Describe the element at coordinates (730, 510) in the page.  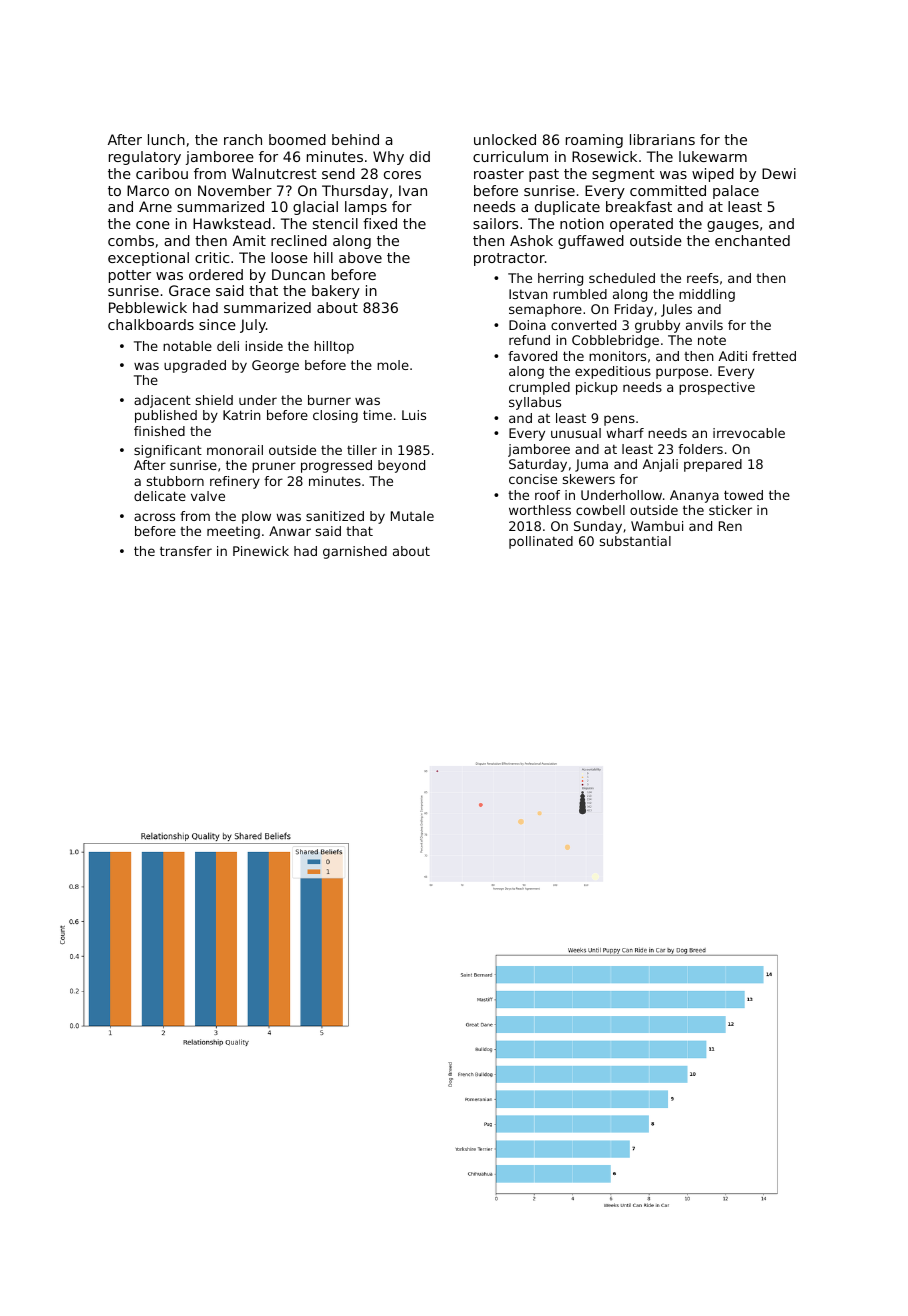
I see `sticker` at that location.
